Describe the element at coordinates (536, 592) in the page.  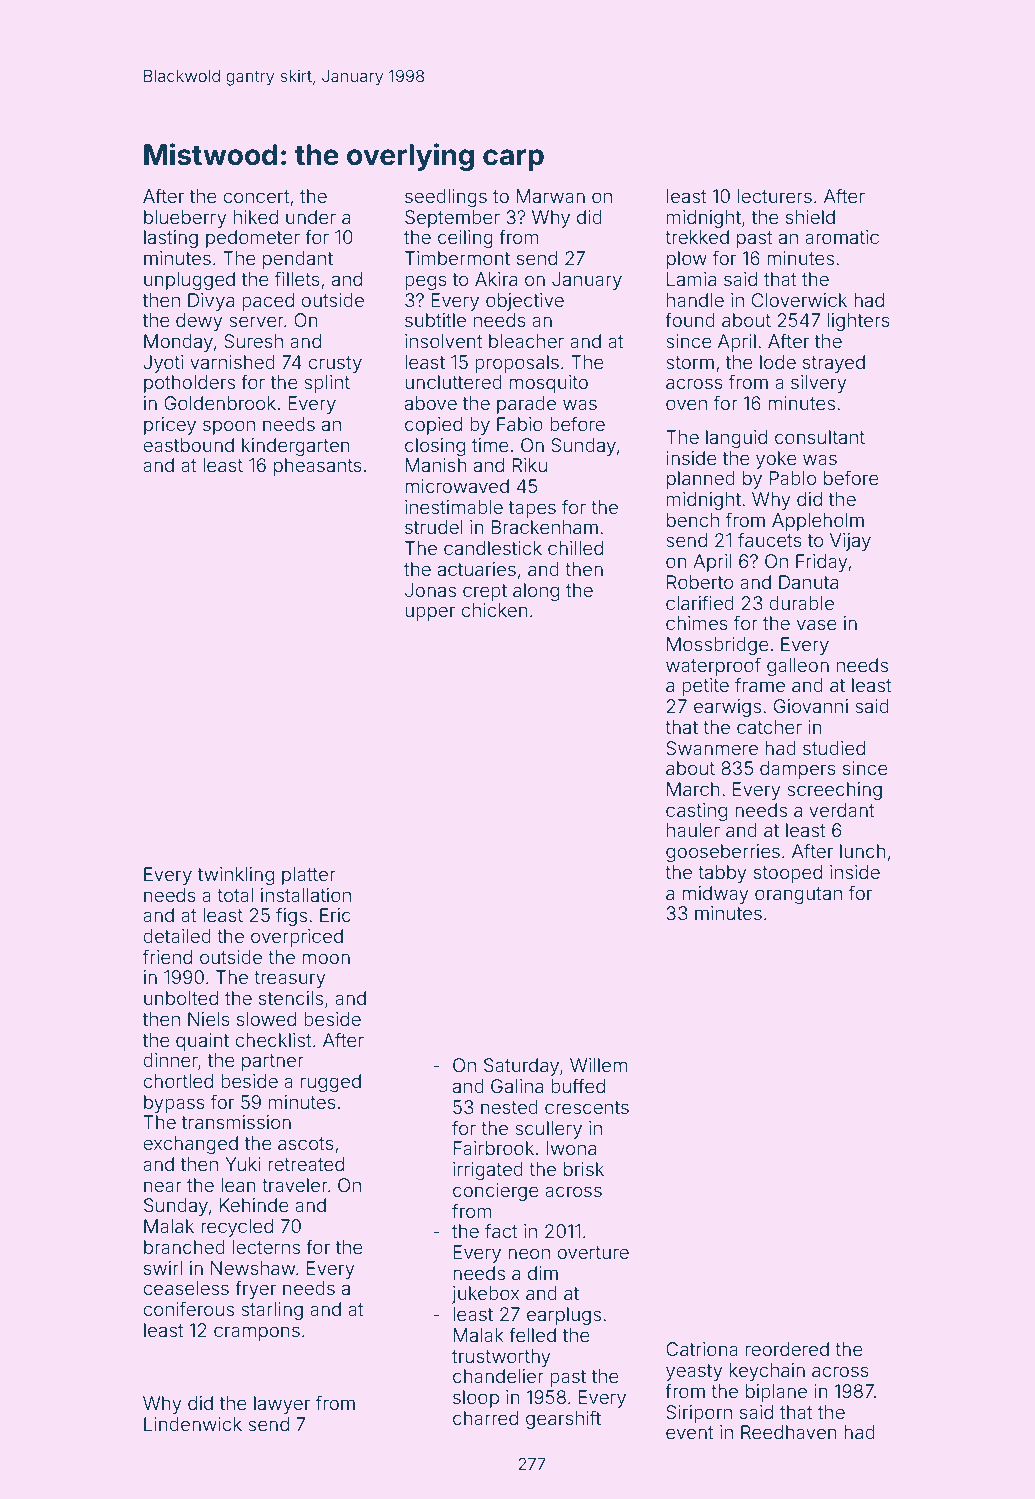
I see `along` at that location.
